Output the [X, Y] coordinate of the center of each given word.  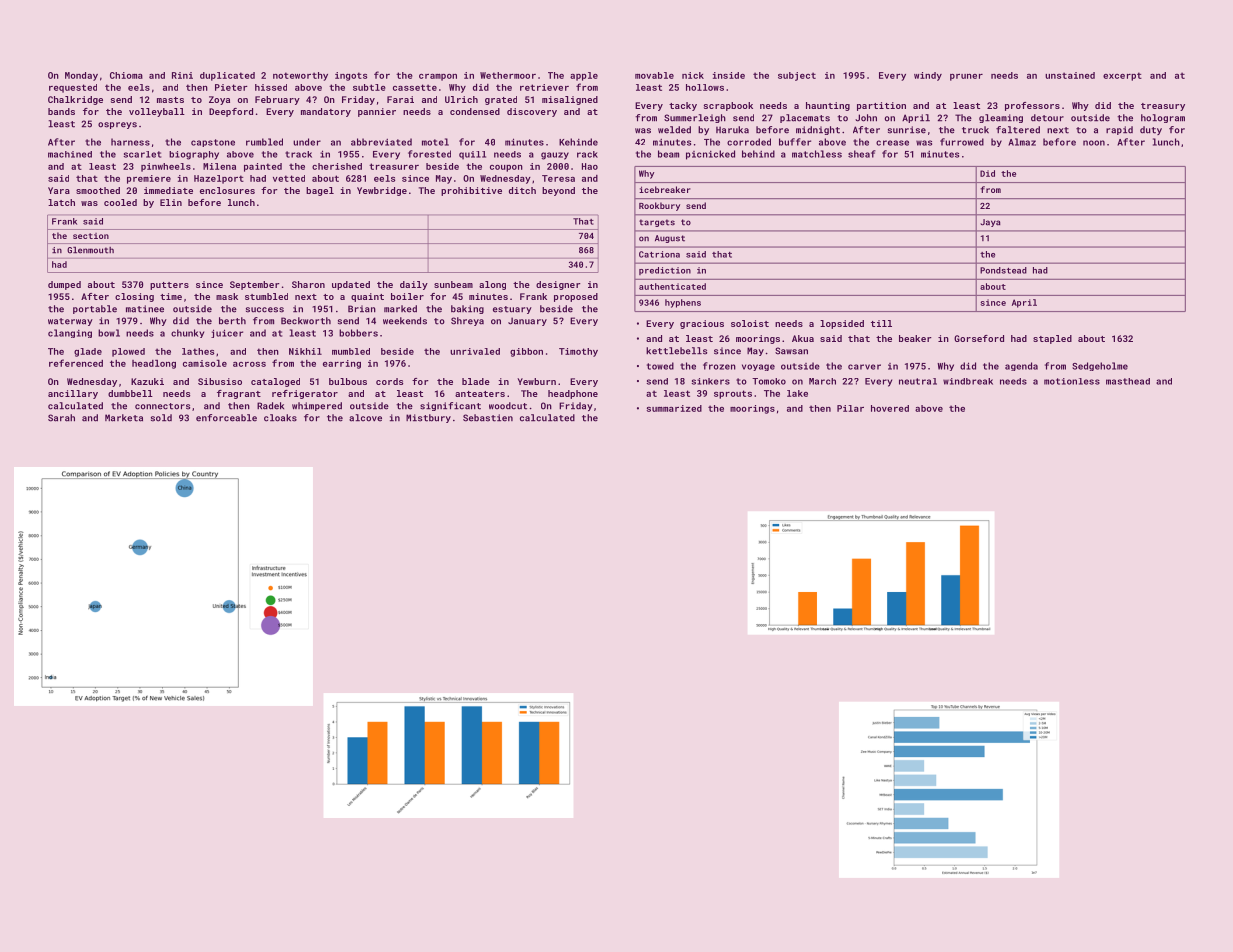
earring [342, 364]
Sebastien [488, 418]
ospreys [117, 125]
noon [1094, 143]
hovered [890, 408]
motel [435, 142]
